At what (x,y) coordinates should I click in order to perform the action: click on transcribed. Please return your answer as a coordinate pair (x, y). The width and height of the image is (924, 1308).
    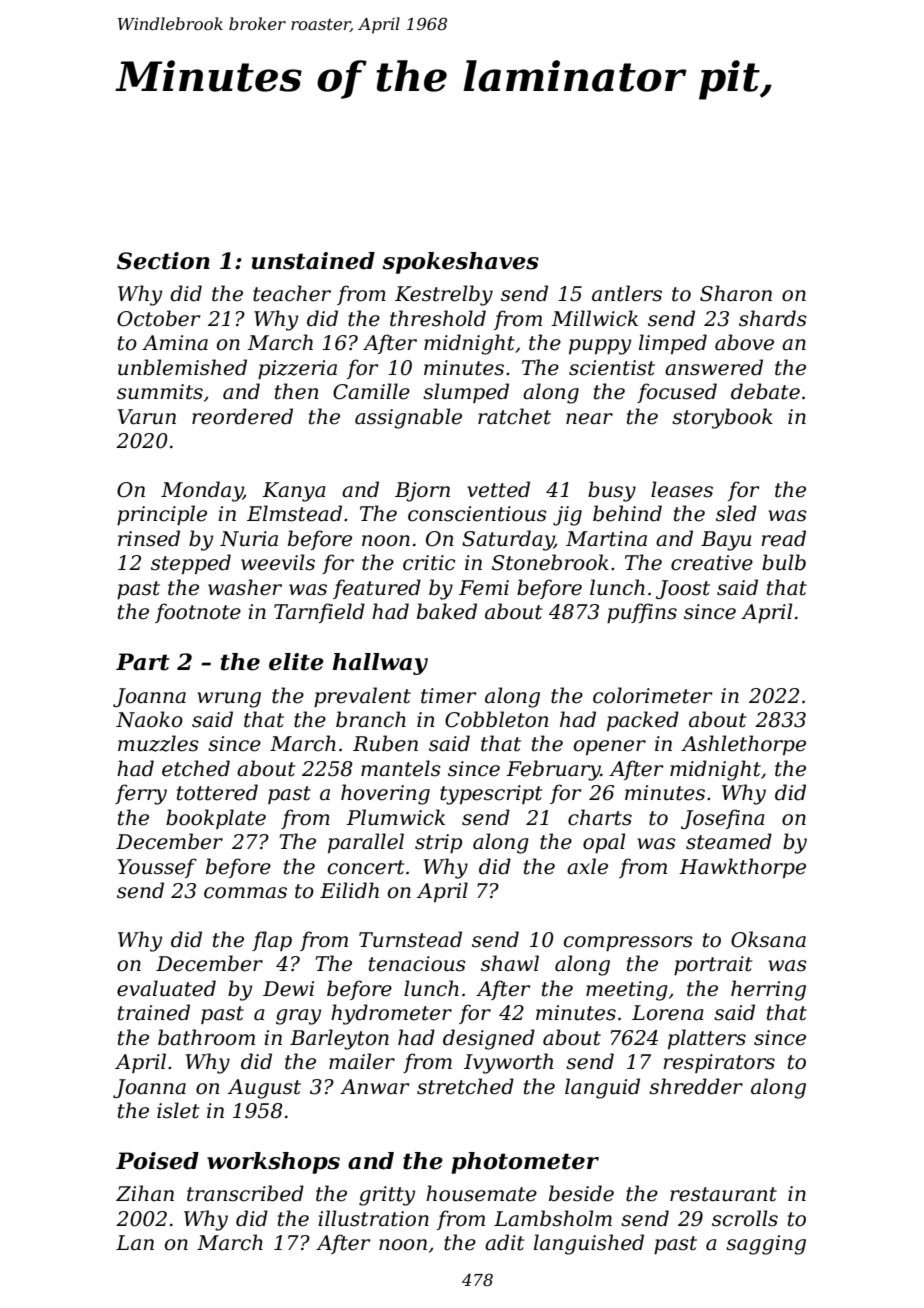
    Looking at the image, I should click on (245, 1193).
